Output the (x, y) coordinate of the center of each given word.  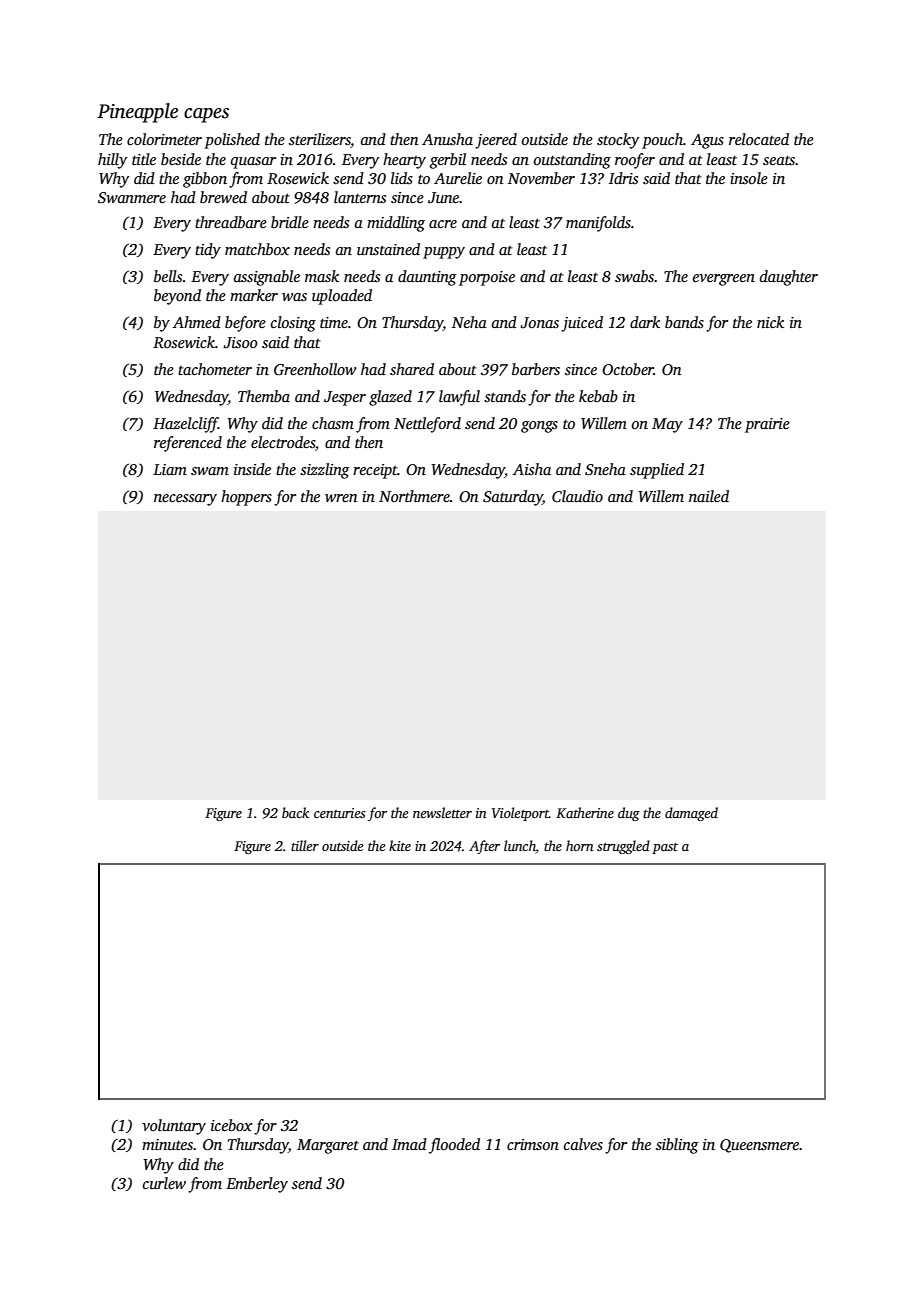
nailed (709, 496)
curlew (164, 1183)
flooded (454, 1146)
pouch (662, 141)
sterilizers (320, 140)
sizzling (325, 471)
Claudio (577, 496)
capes (206, 115)
